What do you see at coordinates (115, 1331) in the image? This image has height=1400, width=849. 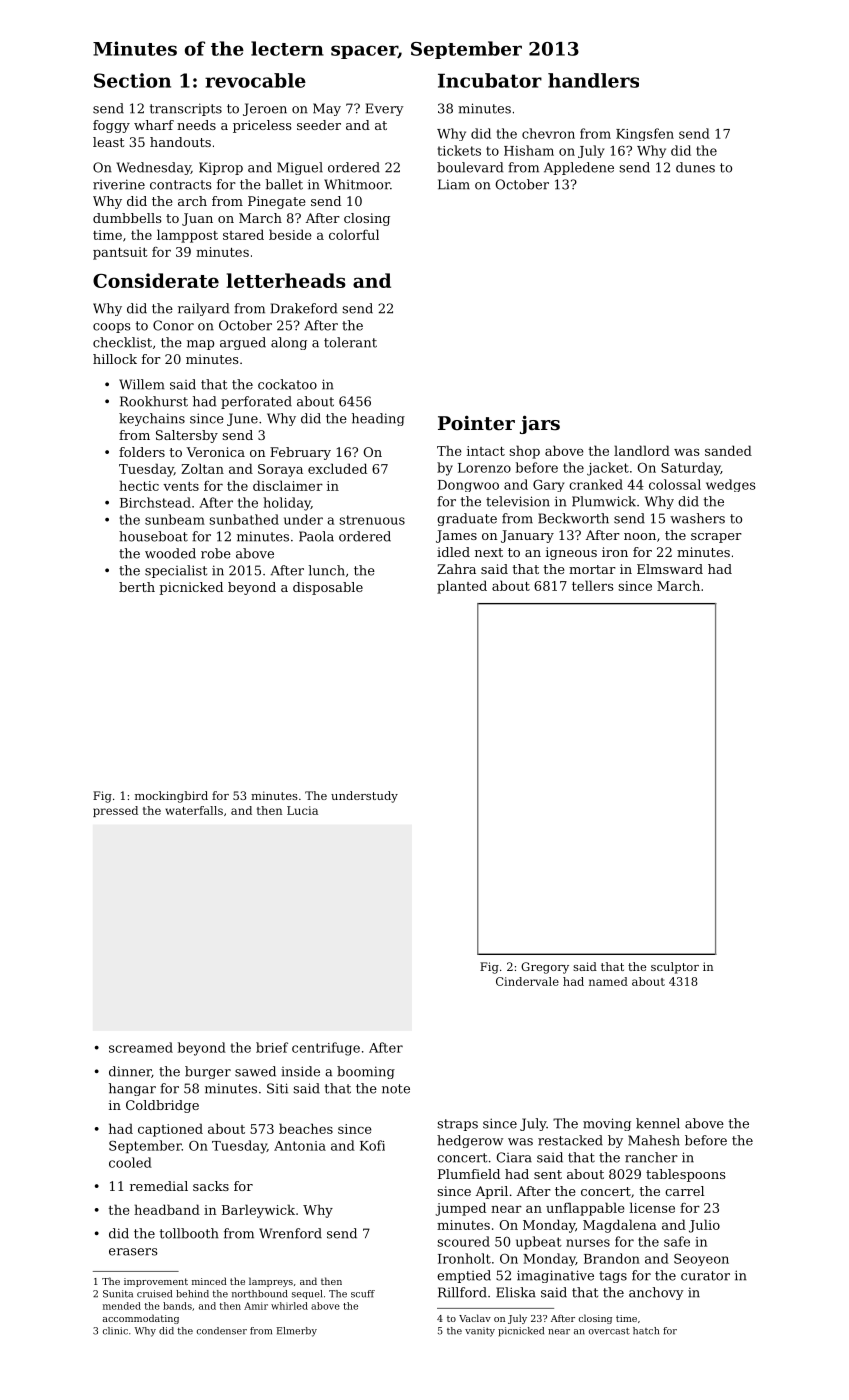 I see `clinic` at bounding box center [115, 1331].
